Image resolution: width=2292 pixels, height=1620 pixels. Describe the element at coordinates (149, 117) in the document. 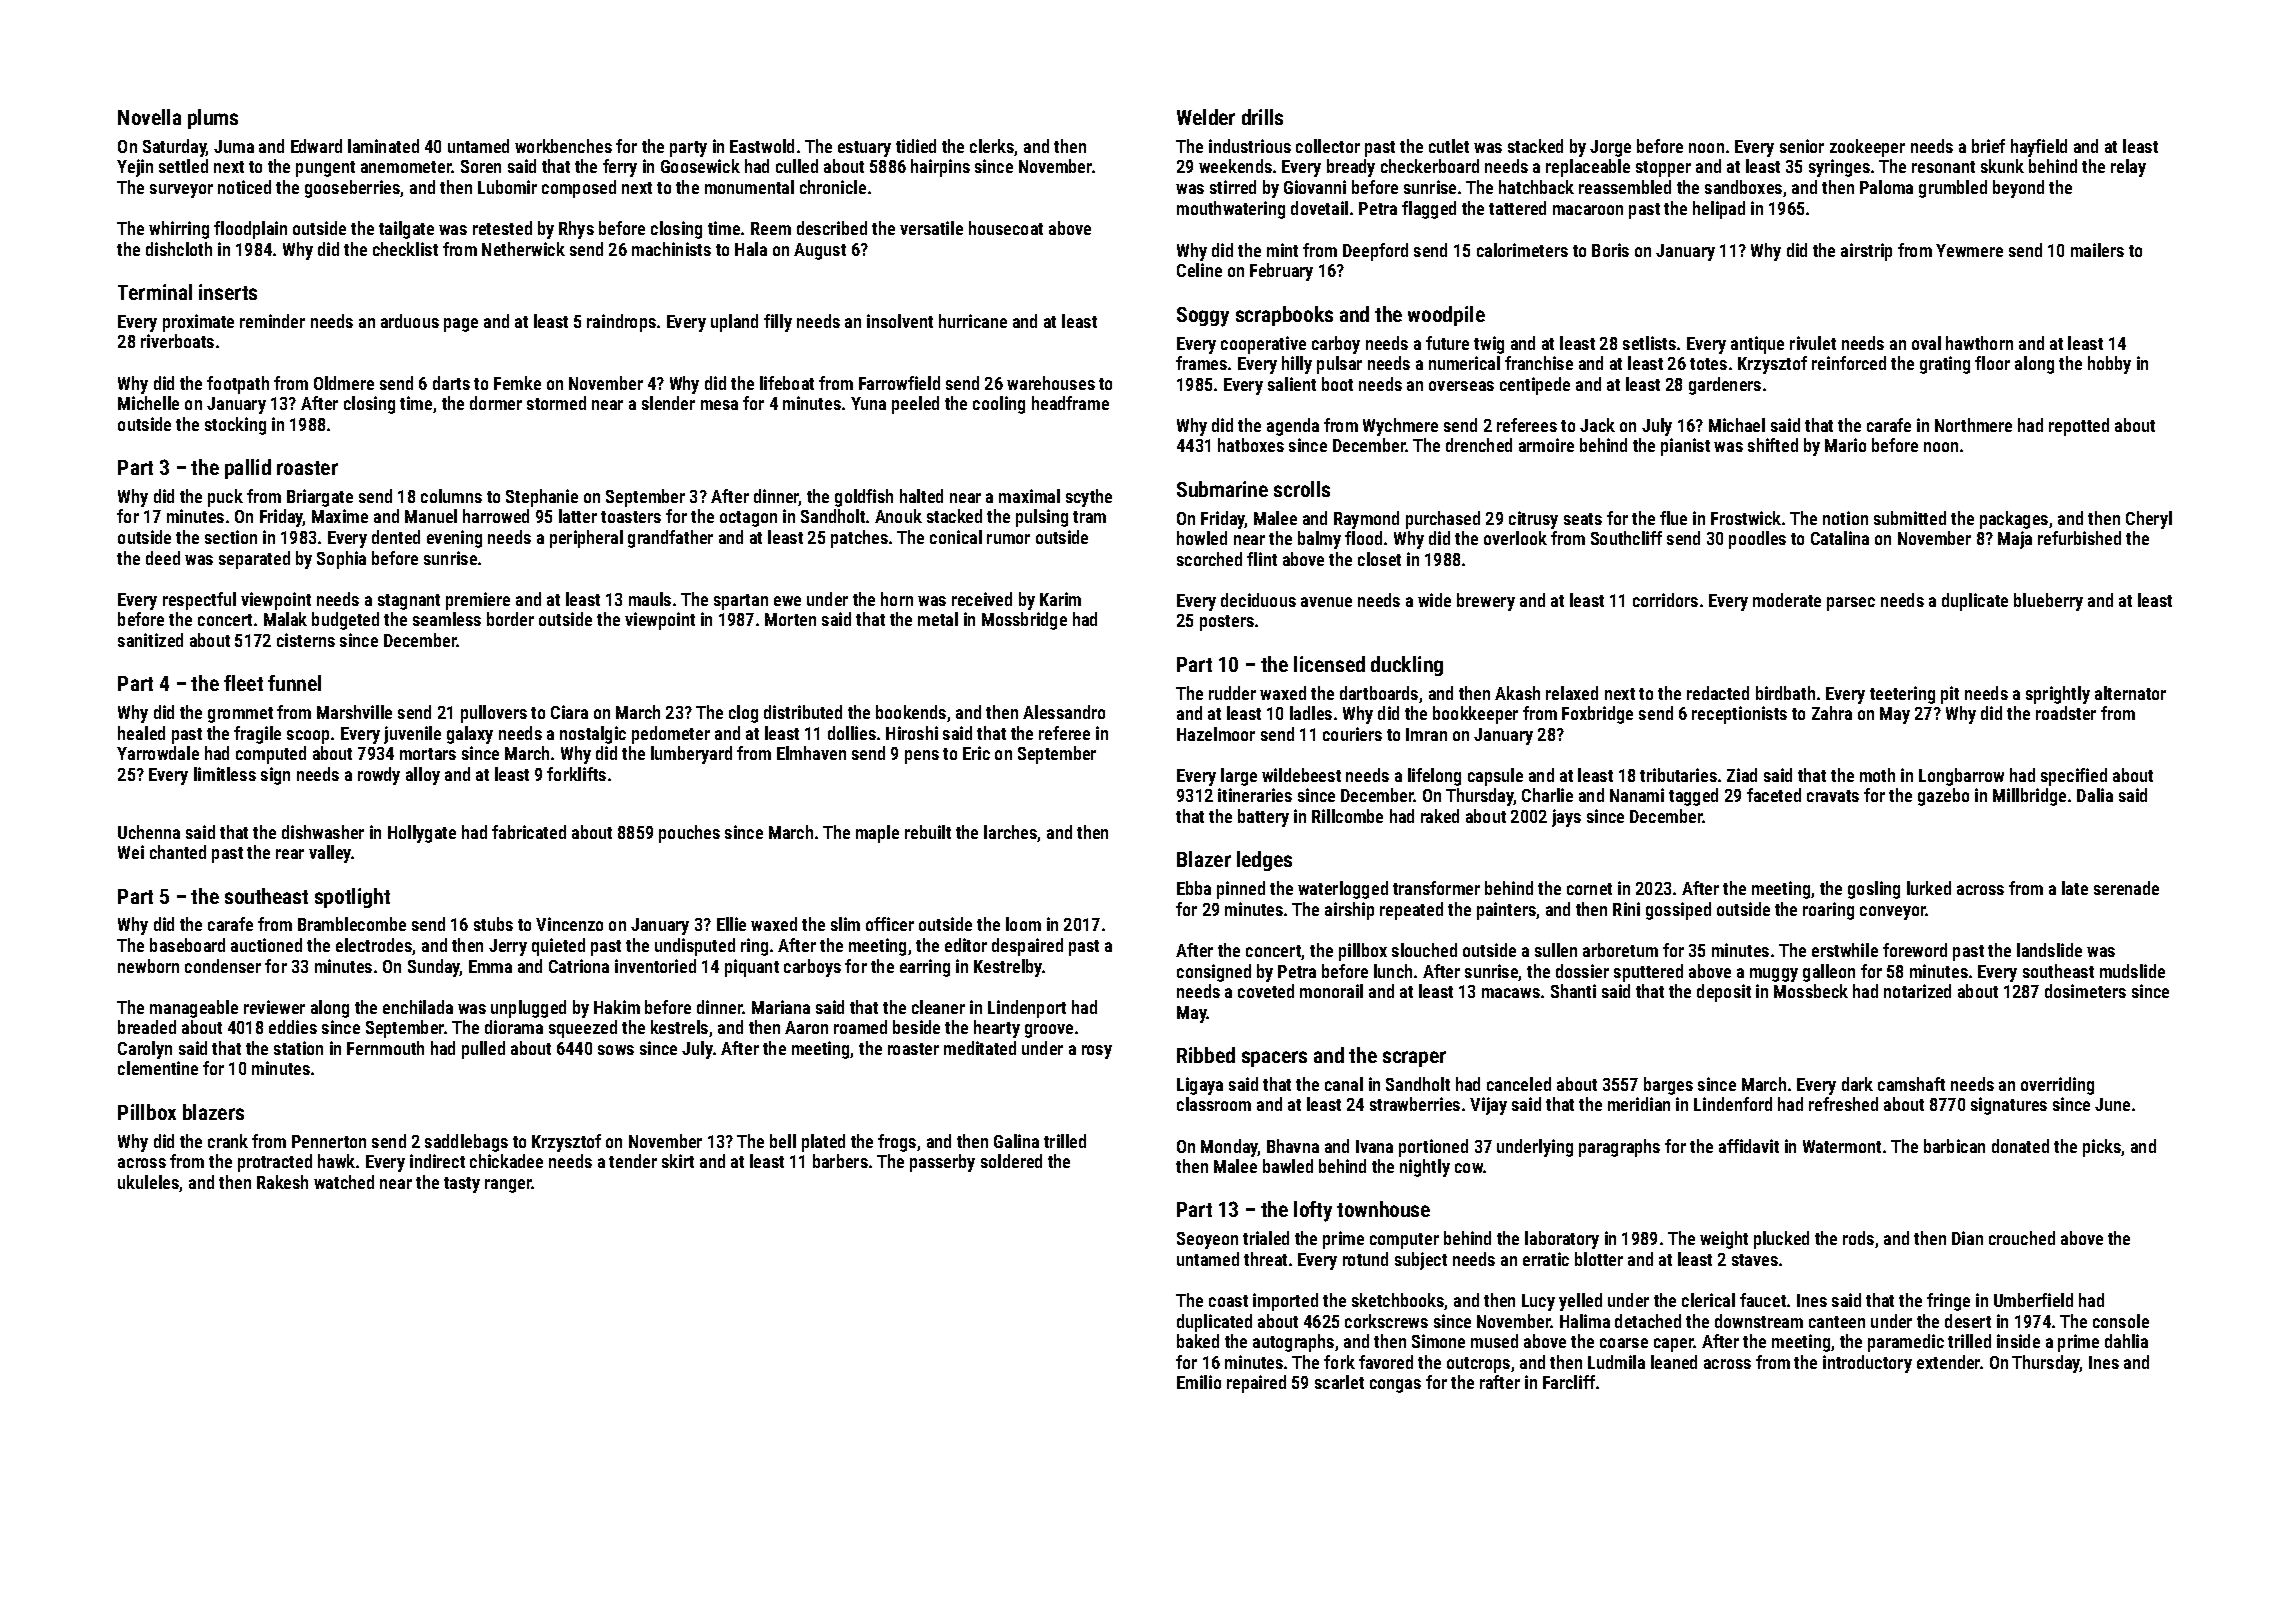

I see `Novella` at that location.
